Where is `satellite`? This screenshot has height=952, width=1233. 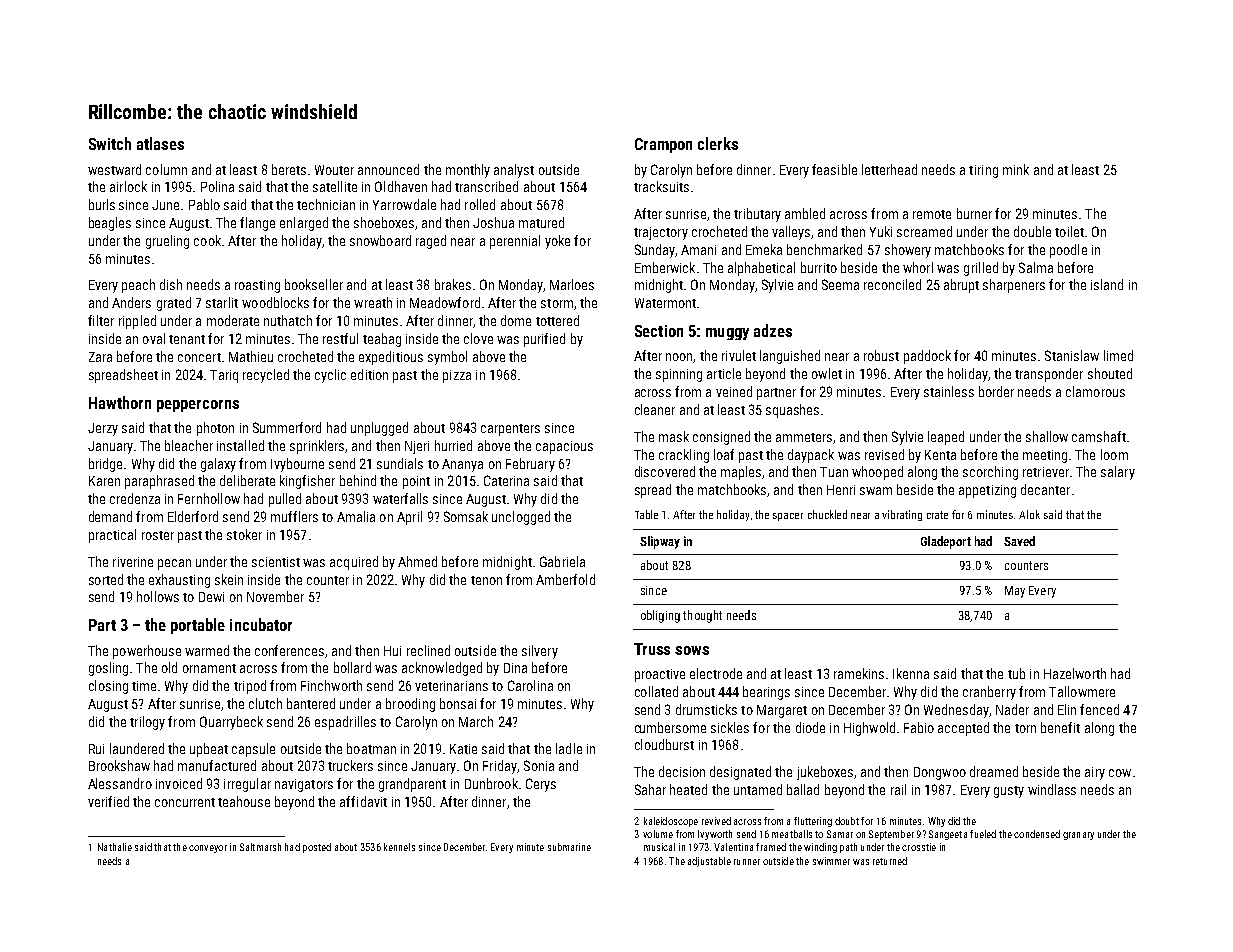
satellite is located at coordinates (335, 186).
